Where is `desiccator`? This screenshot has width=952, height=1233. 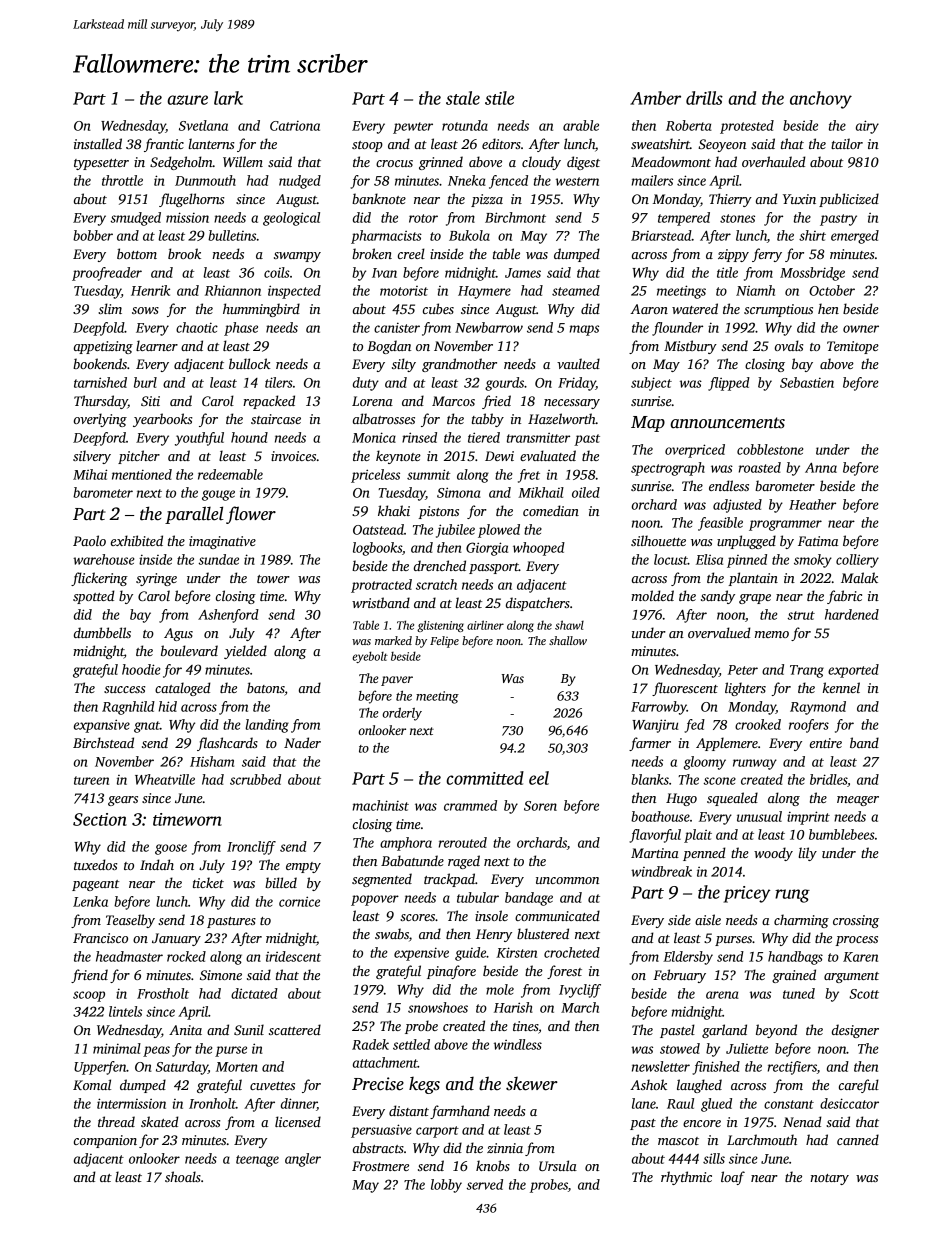 desiccator is located at coordinates (849, 1103).
